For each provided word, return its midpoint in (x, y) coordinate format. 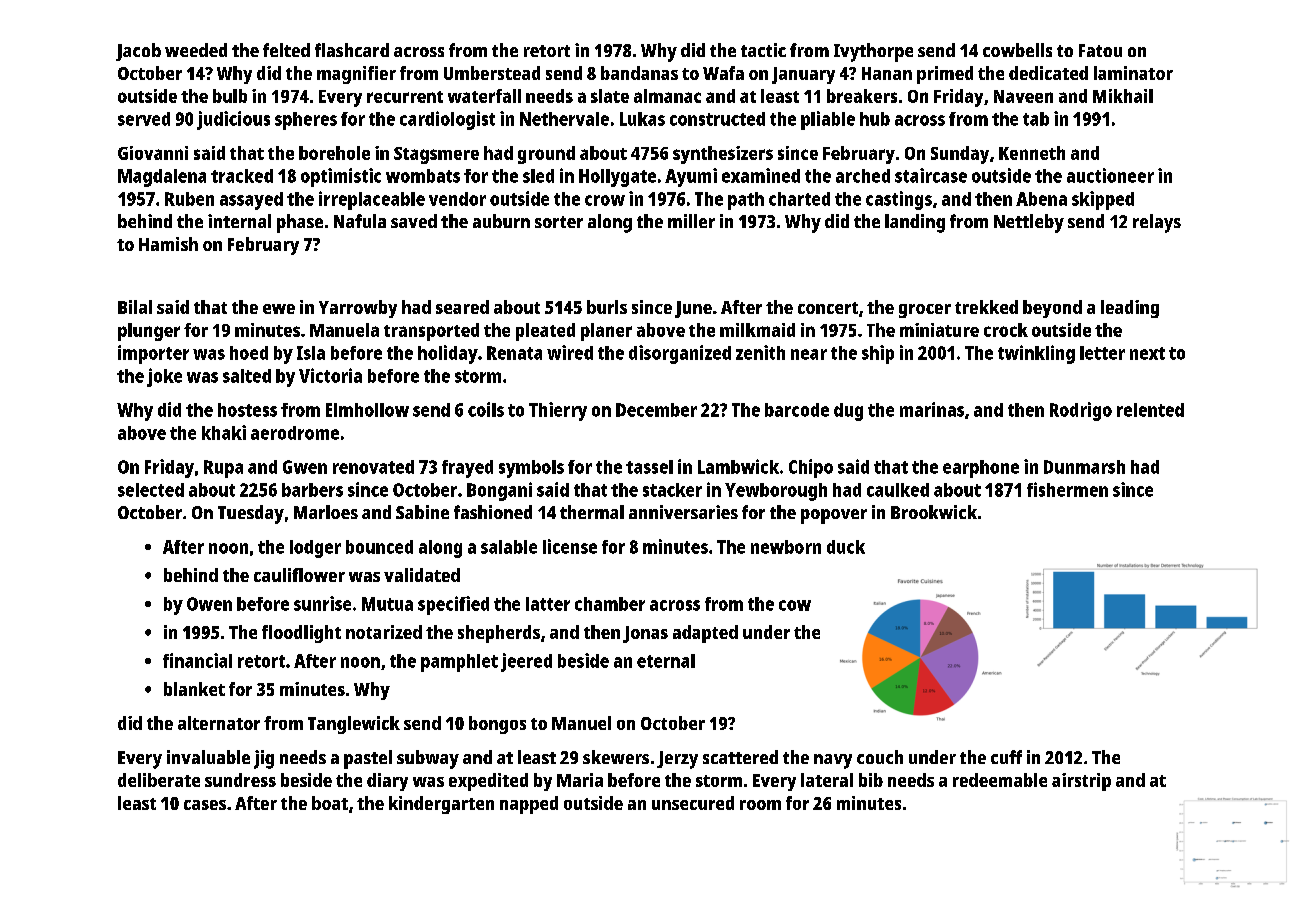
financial (197, 660)
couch (880, 757)
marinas (932, 409)
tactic (763, 50)
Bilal (135, 307)
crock (1006, 330)
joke (164, 377)
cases (205, 805)
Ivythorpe (873, 52)
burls (607, 307)
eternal (666, 661)
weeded (196, 50)
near (809, 354)
